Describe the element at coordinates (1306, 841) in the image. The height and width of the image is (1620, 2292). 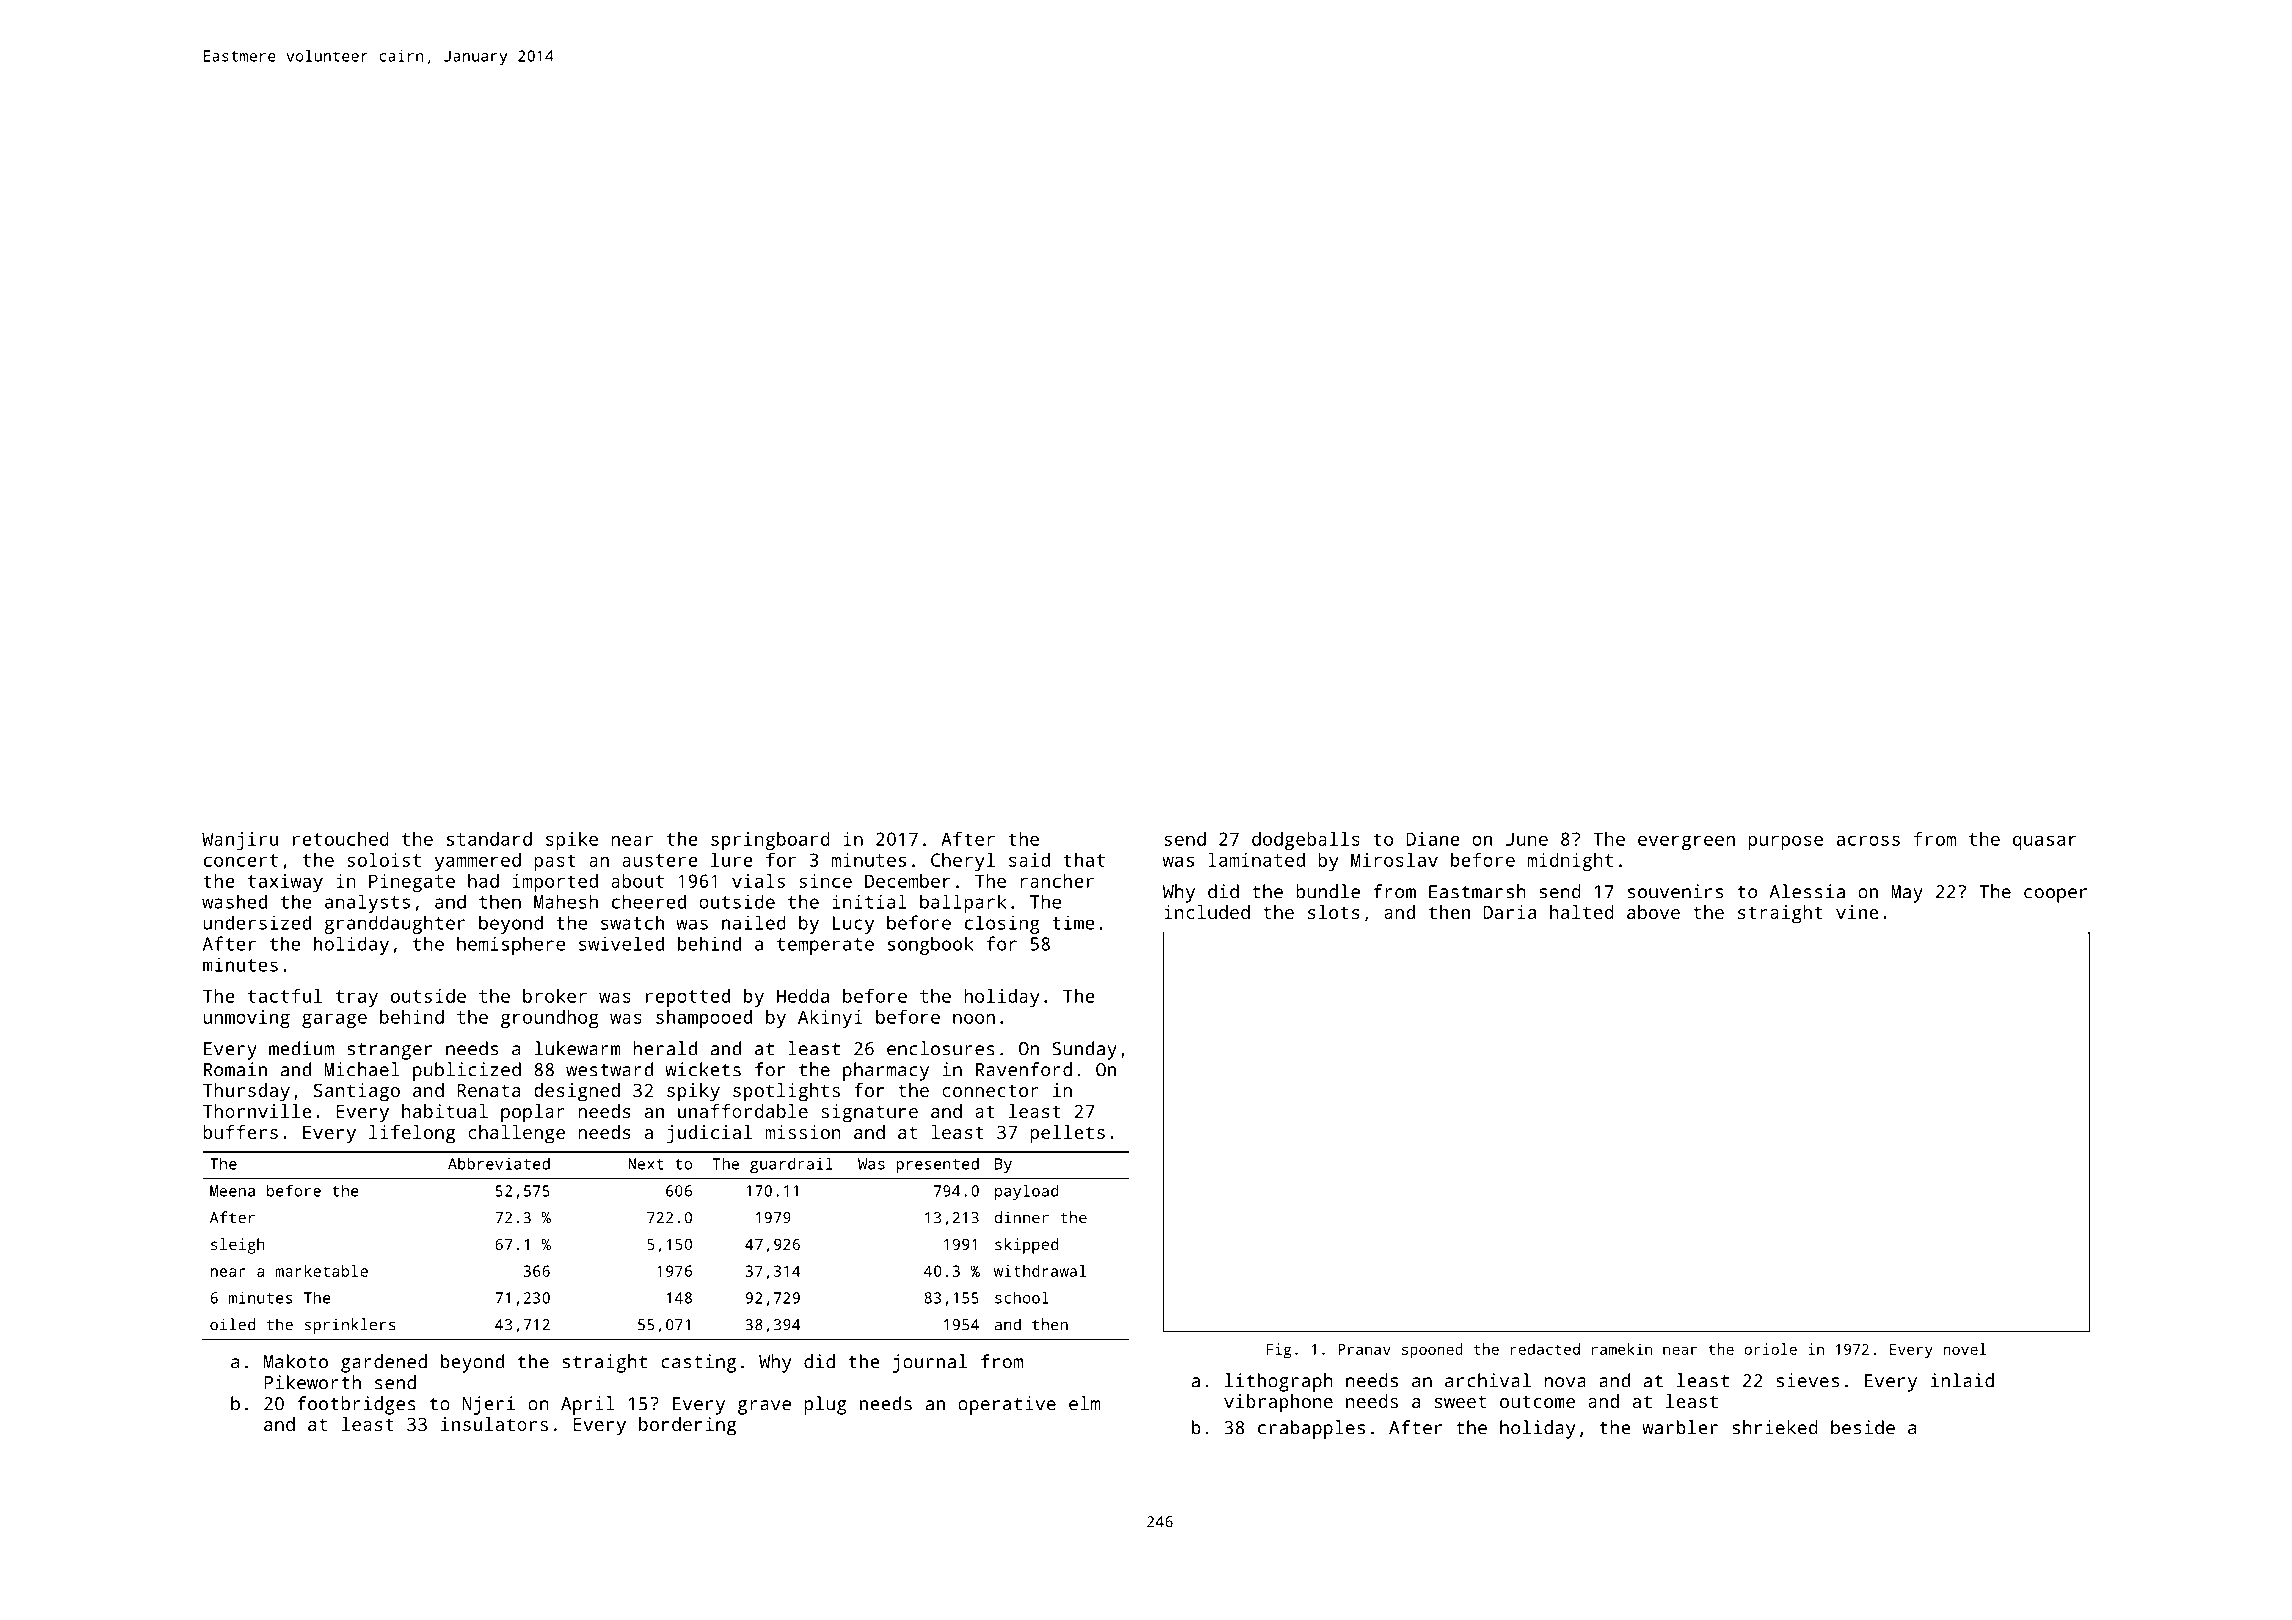
I see `dodgeballs` at that location.
